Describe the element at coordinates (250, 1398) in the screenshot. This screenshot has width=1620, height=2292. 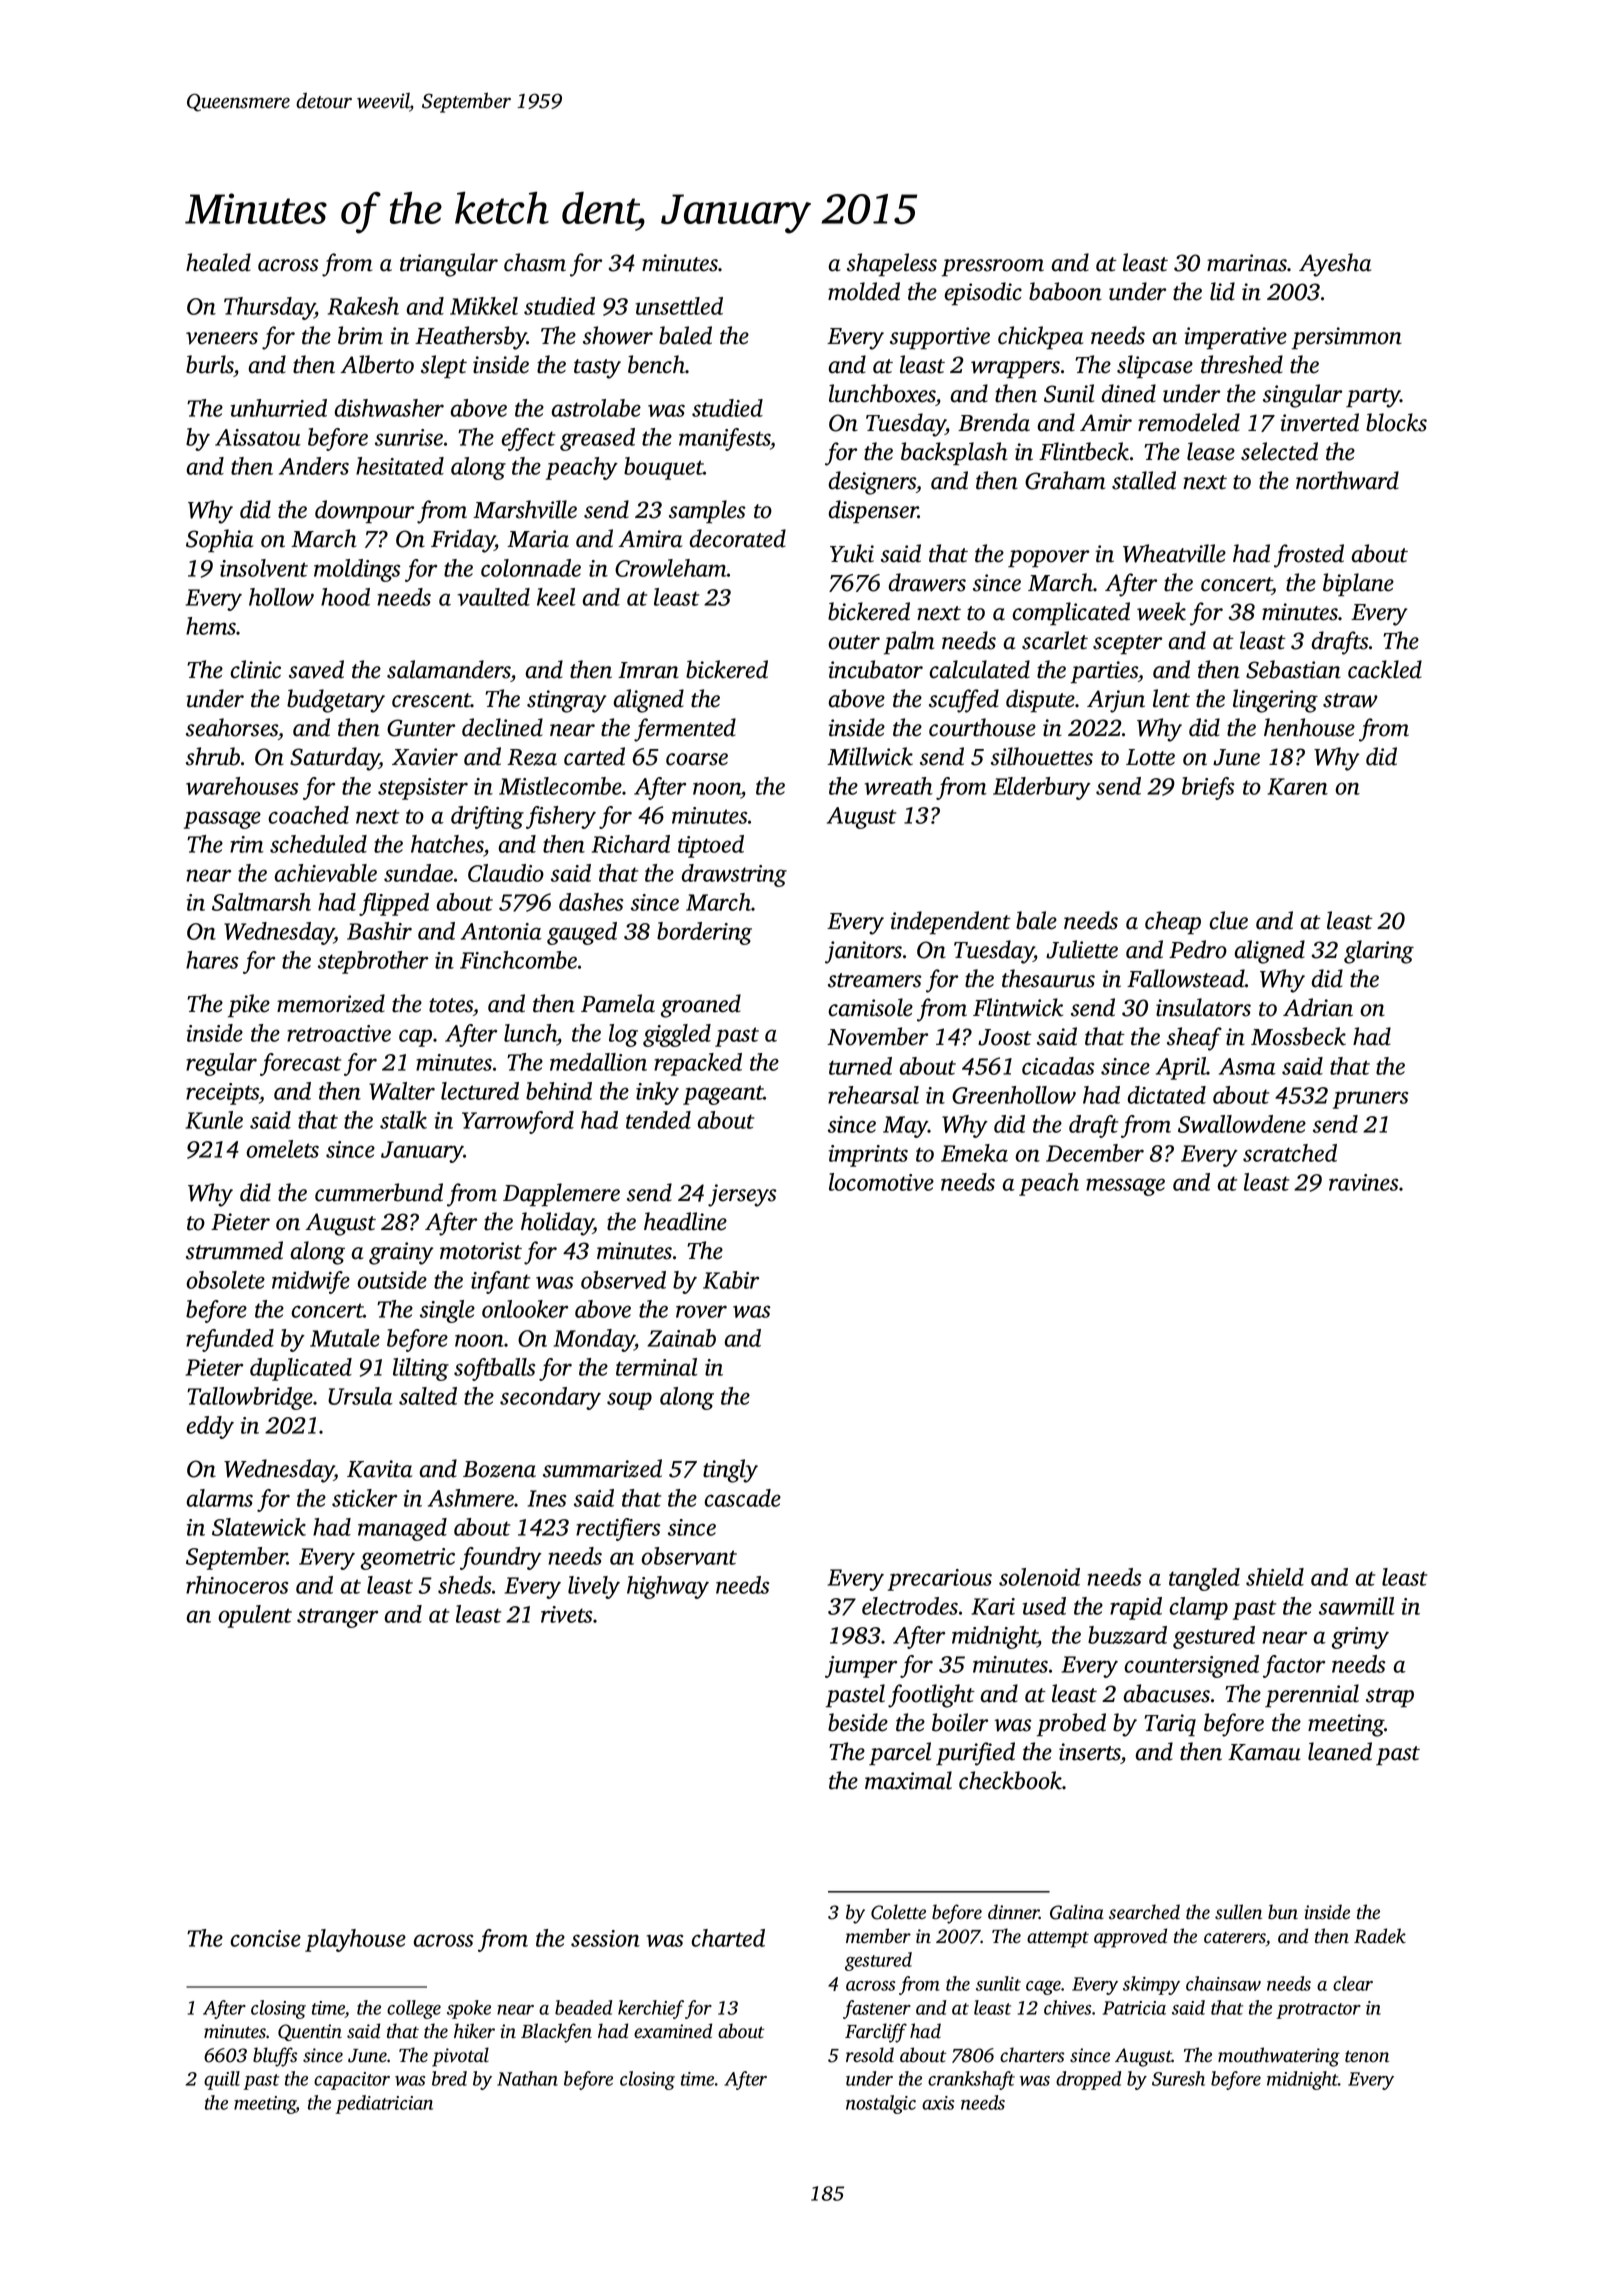
I see `Tallowbridge` at that location.
